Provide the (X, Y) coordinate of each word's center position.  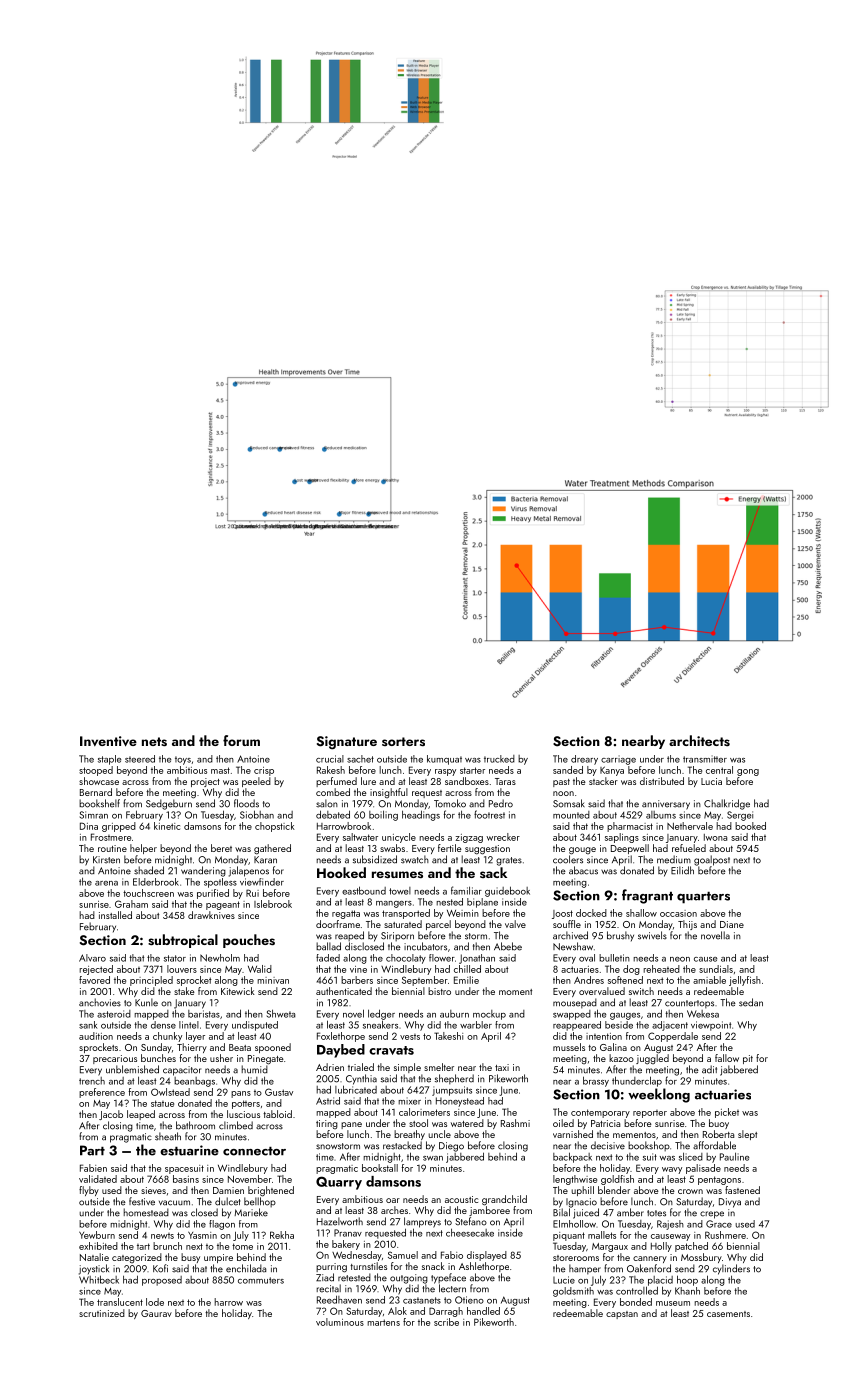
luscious (243, 1114)
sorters (403, 741)
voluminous (340, 1322)
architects (699, 740)
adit (709, 1069)
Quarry (339, 1183)
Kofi (160, 1268)
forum (241, 740)
